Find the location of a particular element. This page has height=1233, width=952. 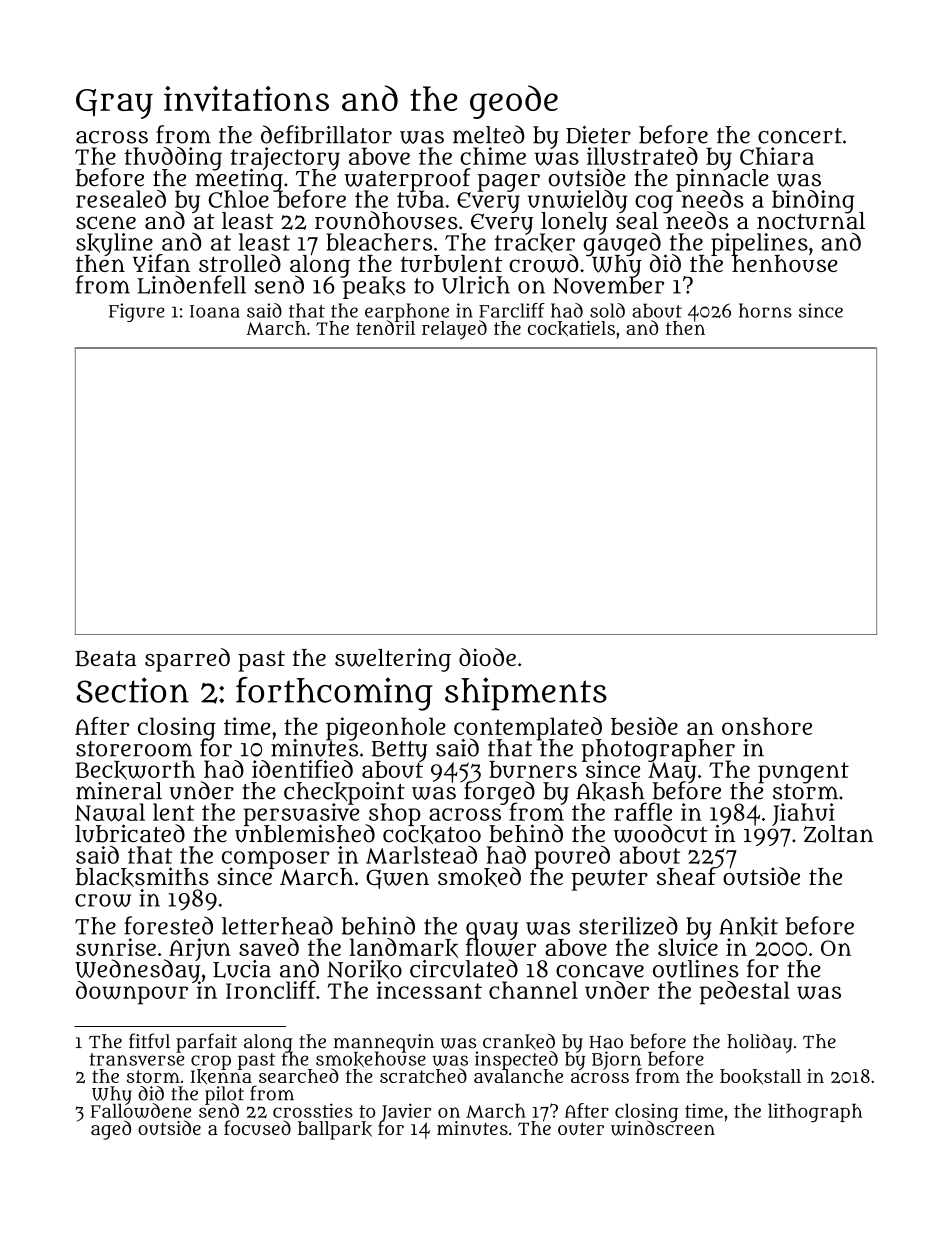

cockatiels is located at coordinates (571, 329).
